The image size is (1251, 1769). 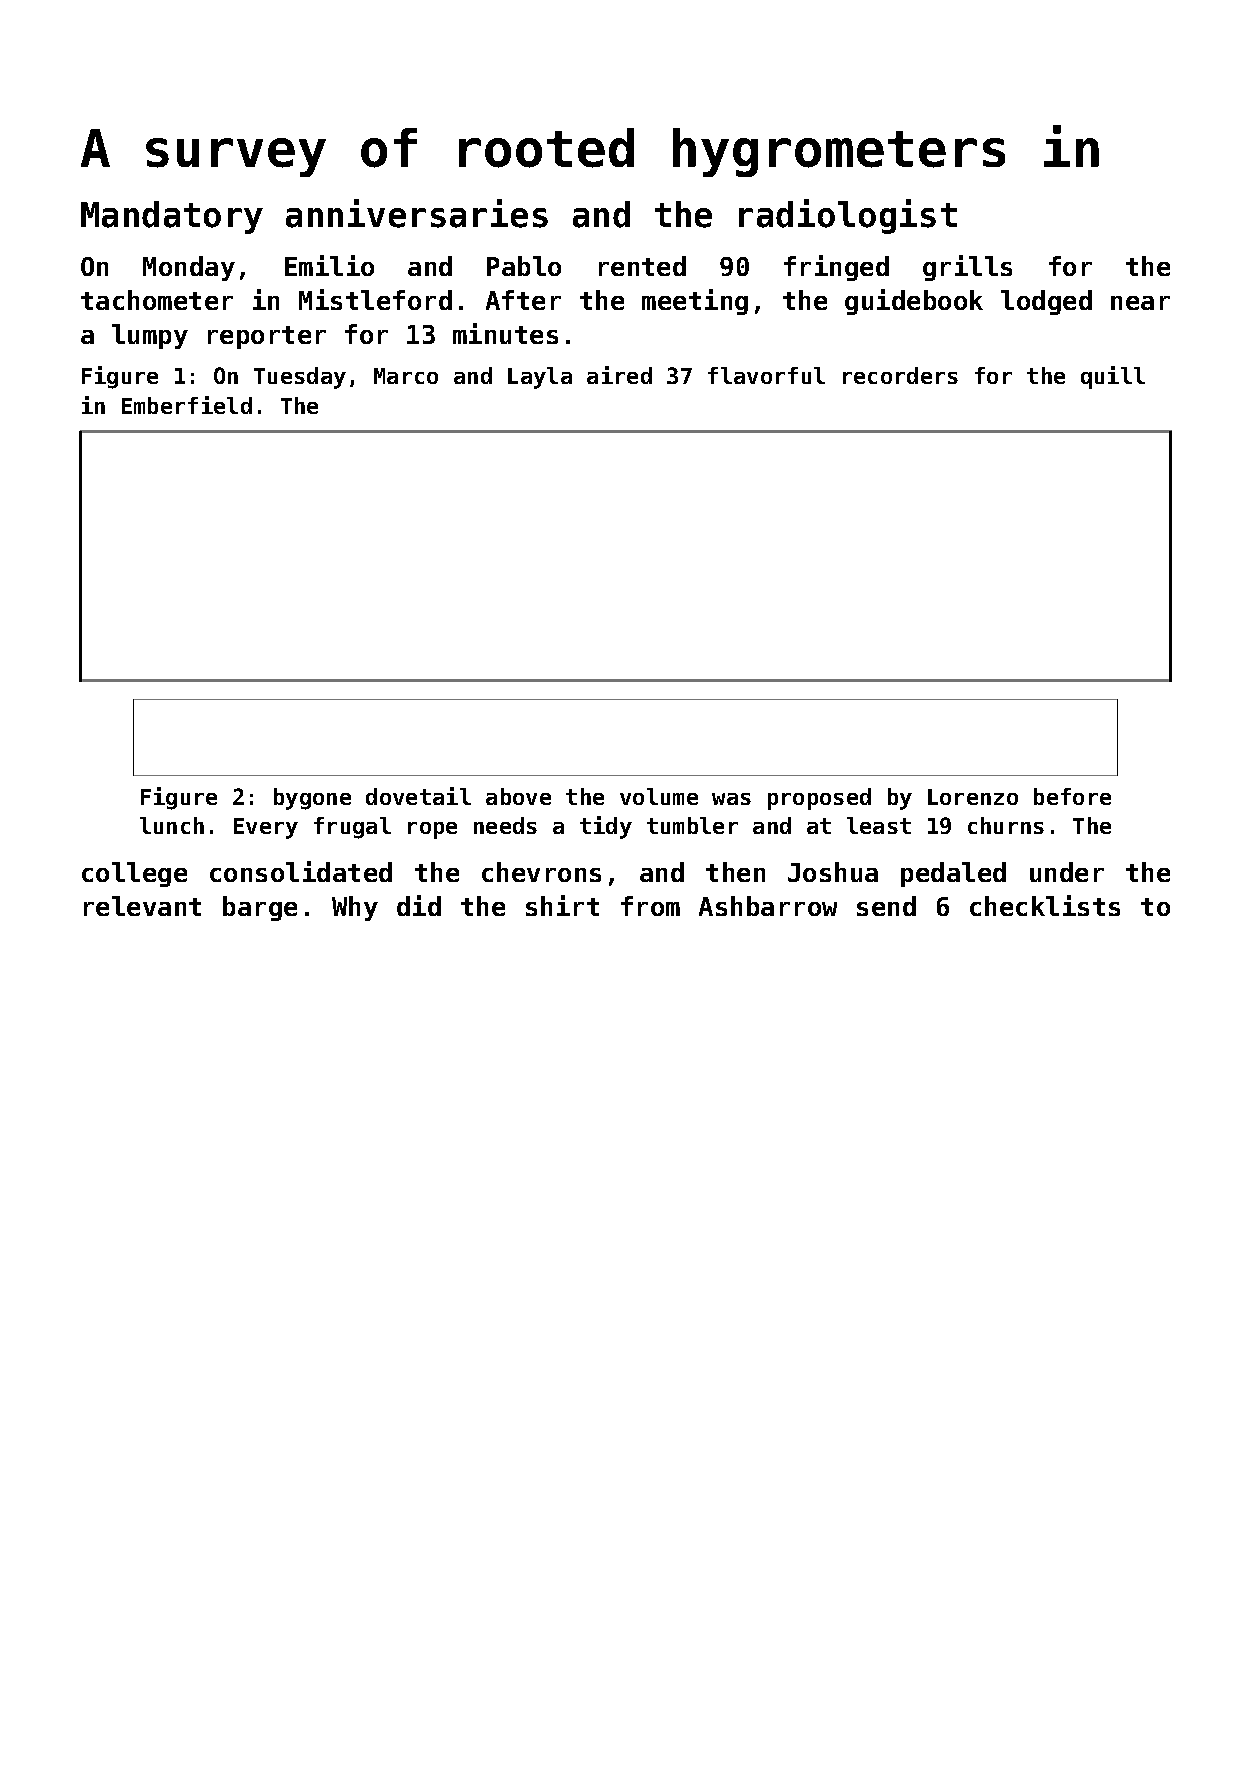 What do you see at coordinates (1113, 377) in the screenshot?
I see `quill` at bounding box center [1113, 377].
